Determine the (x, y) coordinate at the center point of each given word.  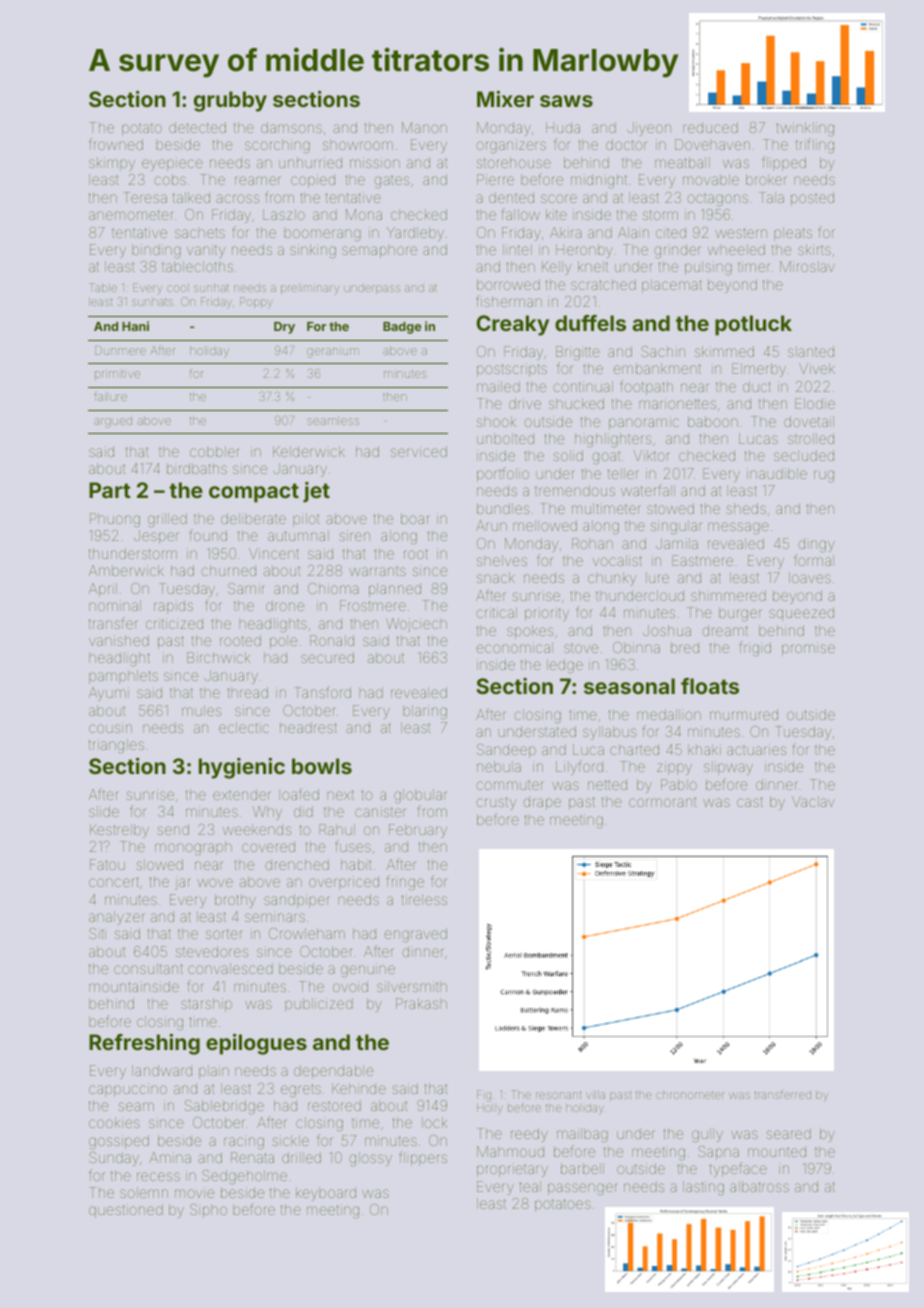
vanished (119, 640)
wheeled (736, 249)
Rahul (337, 829)
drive (525, 403)
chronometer (690, 1095)
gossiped (119, 1142)
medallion (669, 714)
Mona (364, 214)
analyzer (117, 918)
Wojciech (416, 625)
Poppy (256, 303)
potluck (753, 325)
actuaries (756, 749)
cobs (170, 179)
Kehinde (359, 1088)
